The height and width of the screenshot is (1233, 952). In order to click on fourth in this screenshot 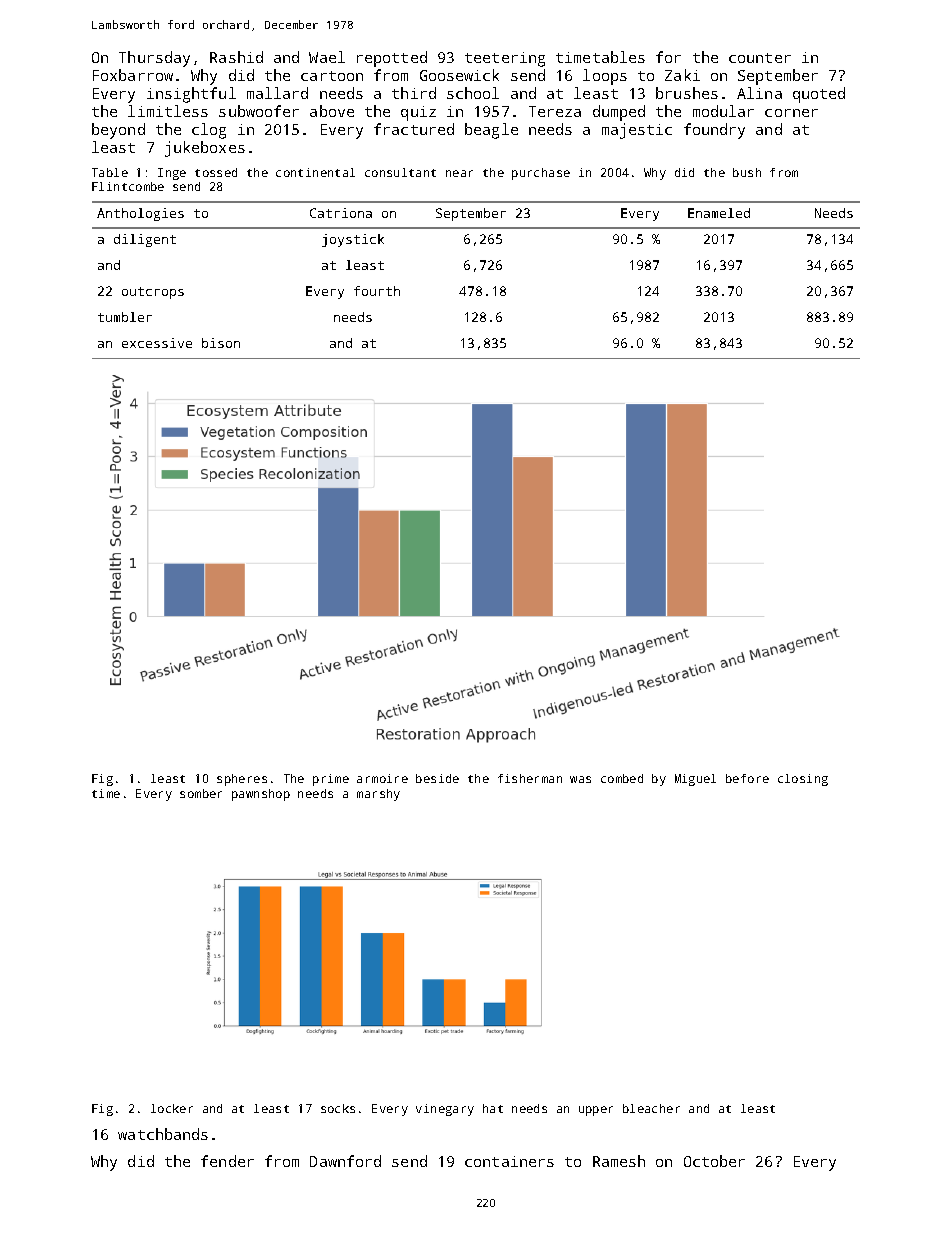, I will do `click(377, 291)`.
